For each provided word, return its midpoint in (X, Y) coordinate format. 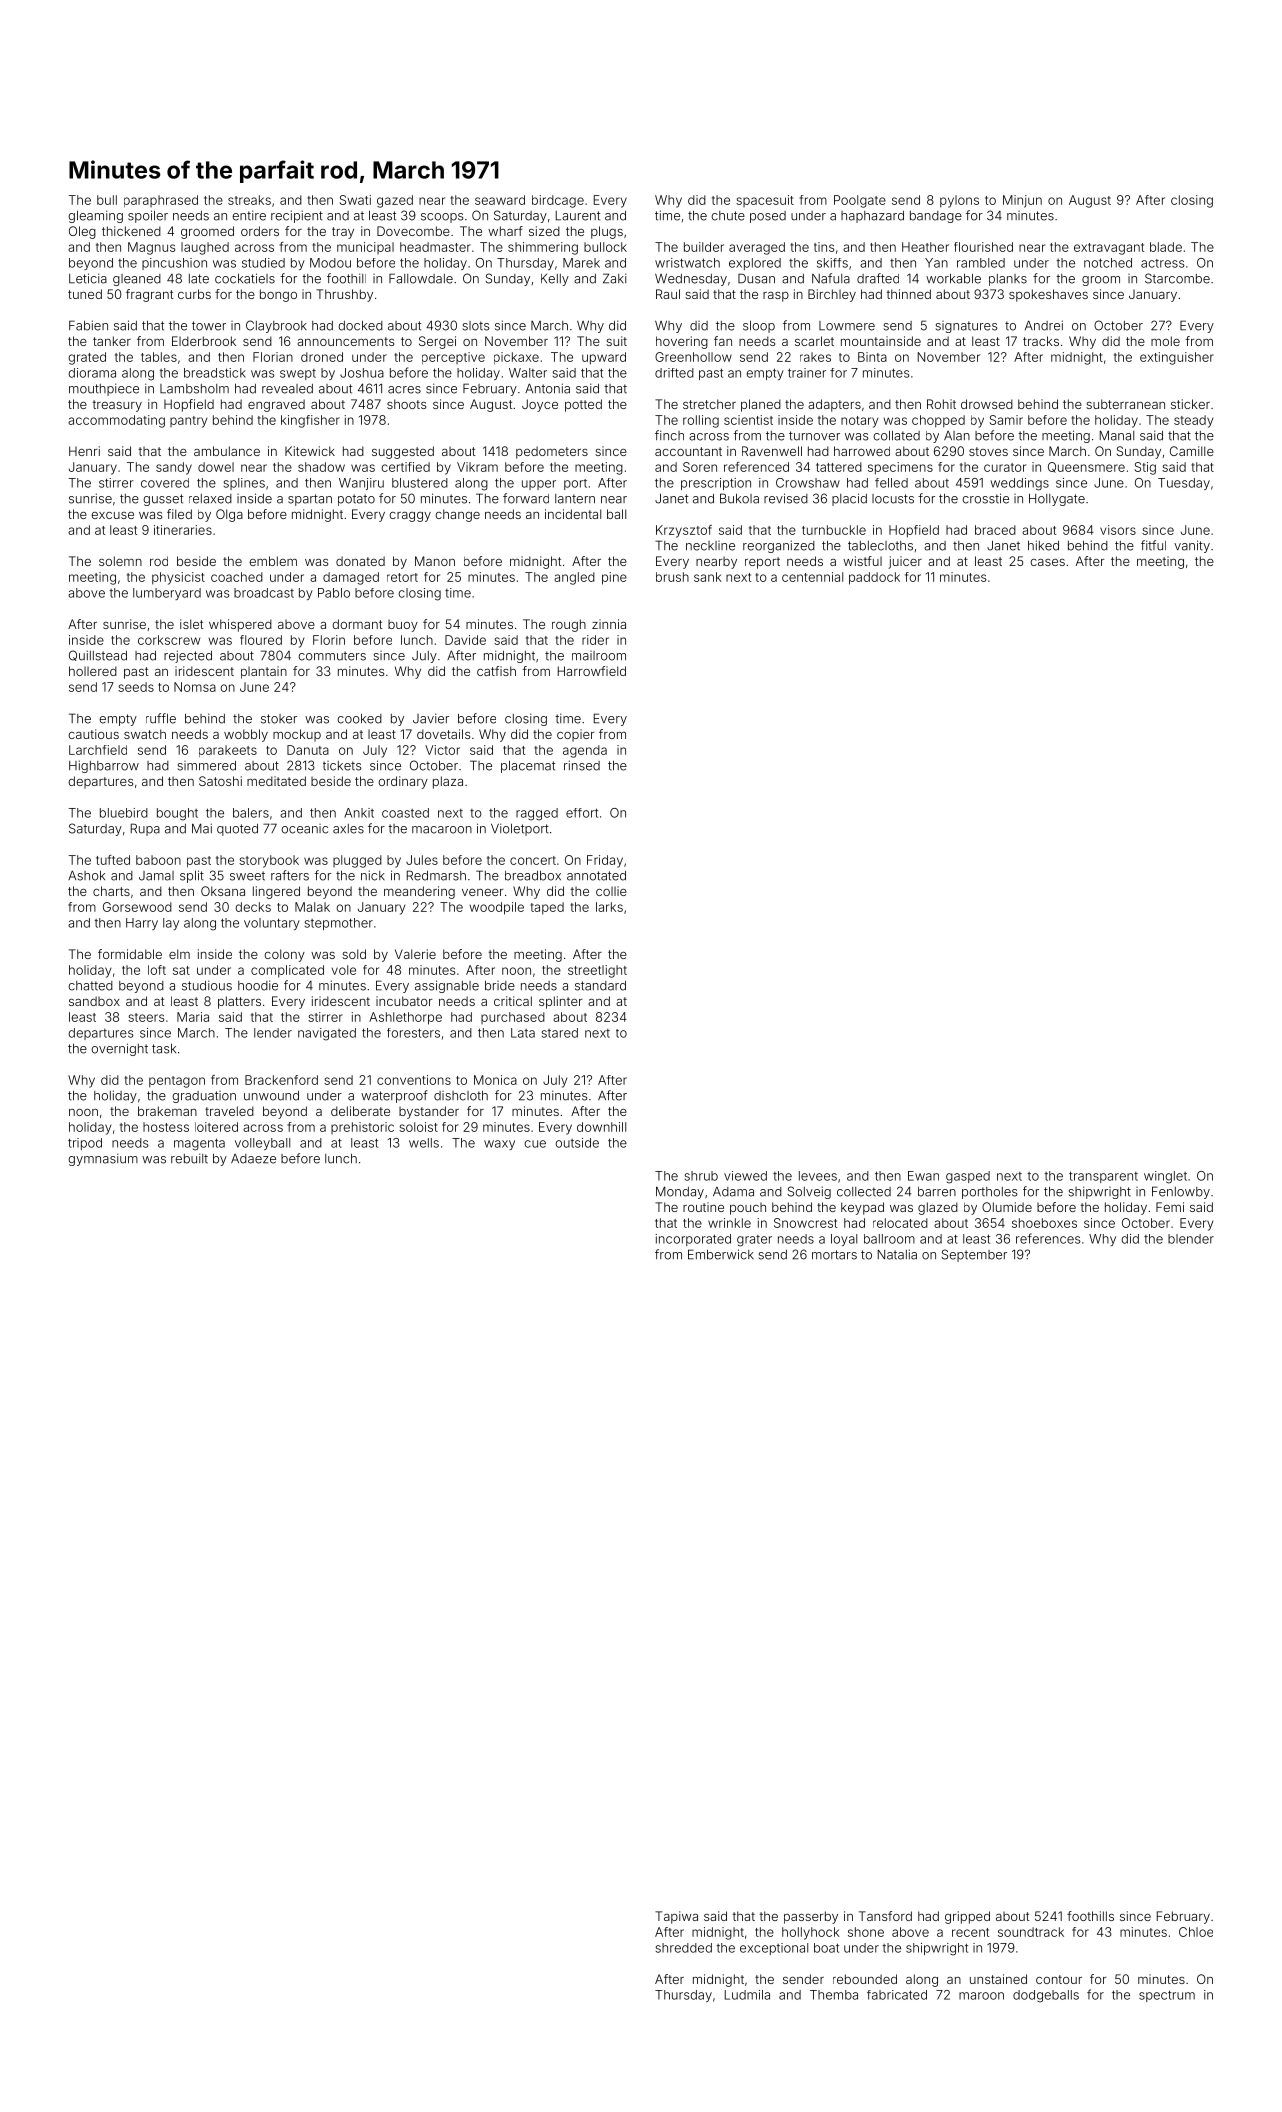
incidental (573, 514)
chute (728, 216)
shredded (684, 1948)
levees (818, 1176)
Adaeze (253, 1159)
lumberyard (167, 594)
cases (1047, 562)
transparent (1103, 1177)
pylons (959, 201)
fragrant (149, 295)
